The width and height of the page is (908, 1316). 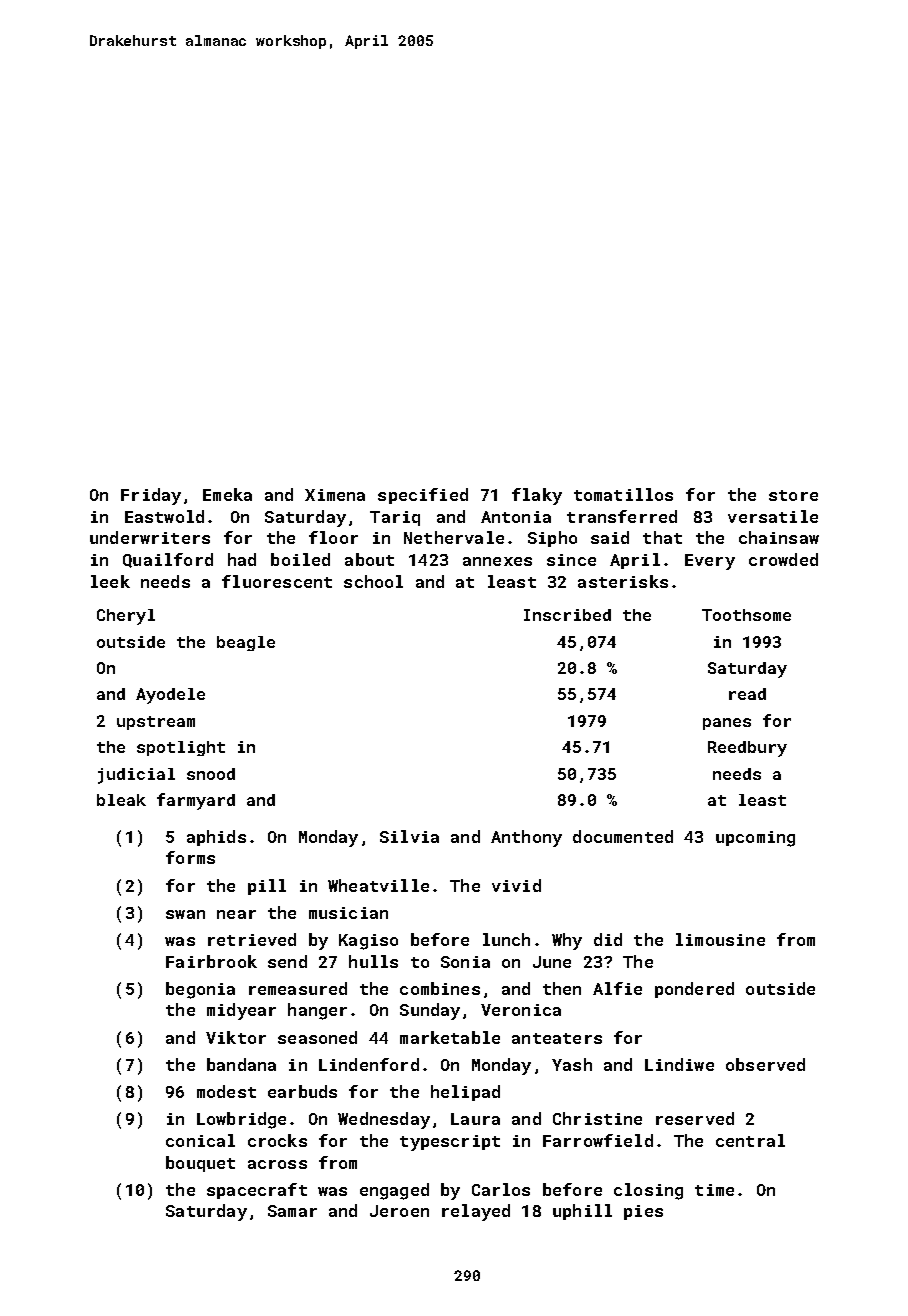 I want to click on Silvia, so click(x=409, y=836).
